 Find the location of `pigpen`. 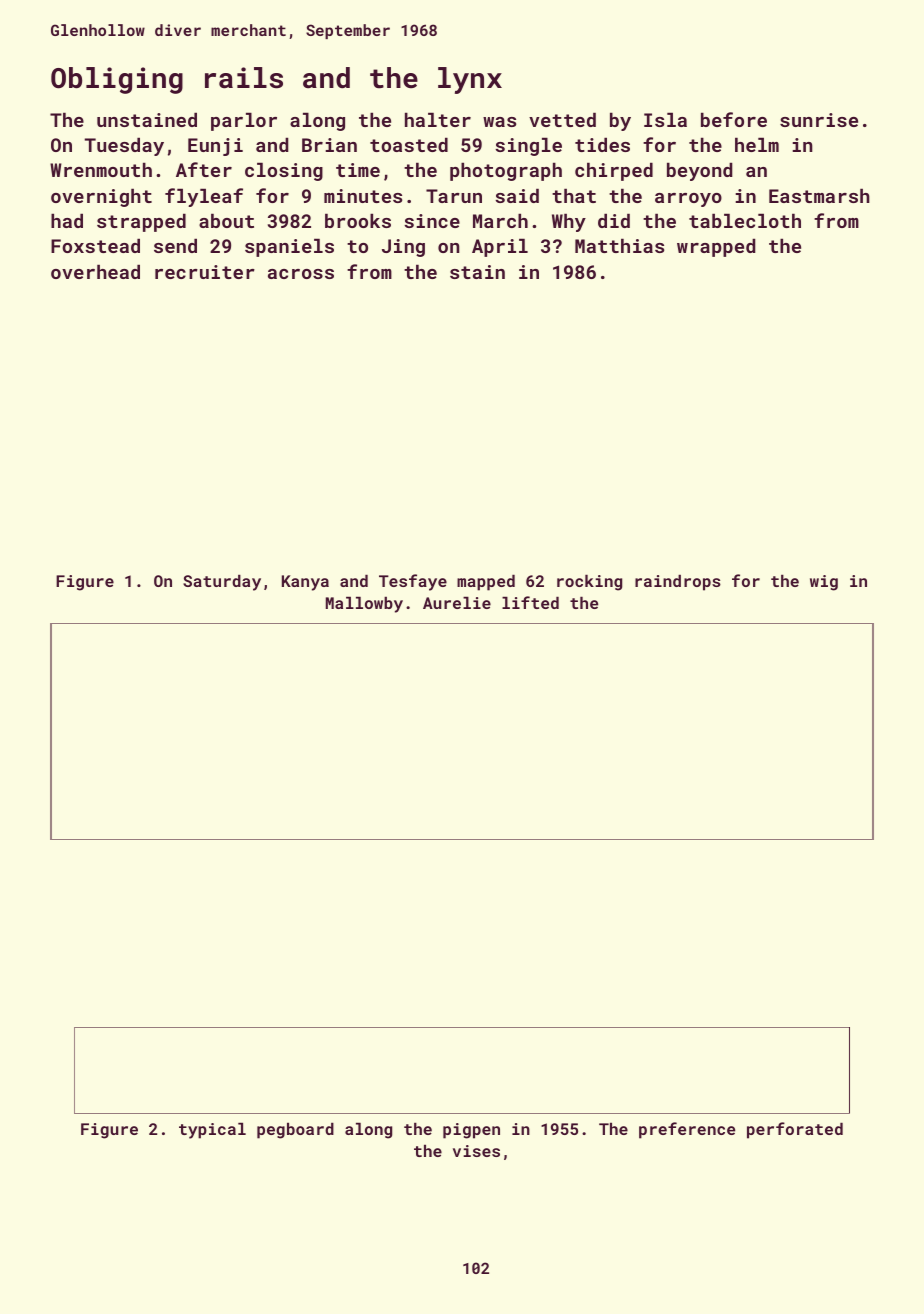

pigpen is located at coordinates (471, 1131).
